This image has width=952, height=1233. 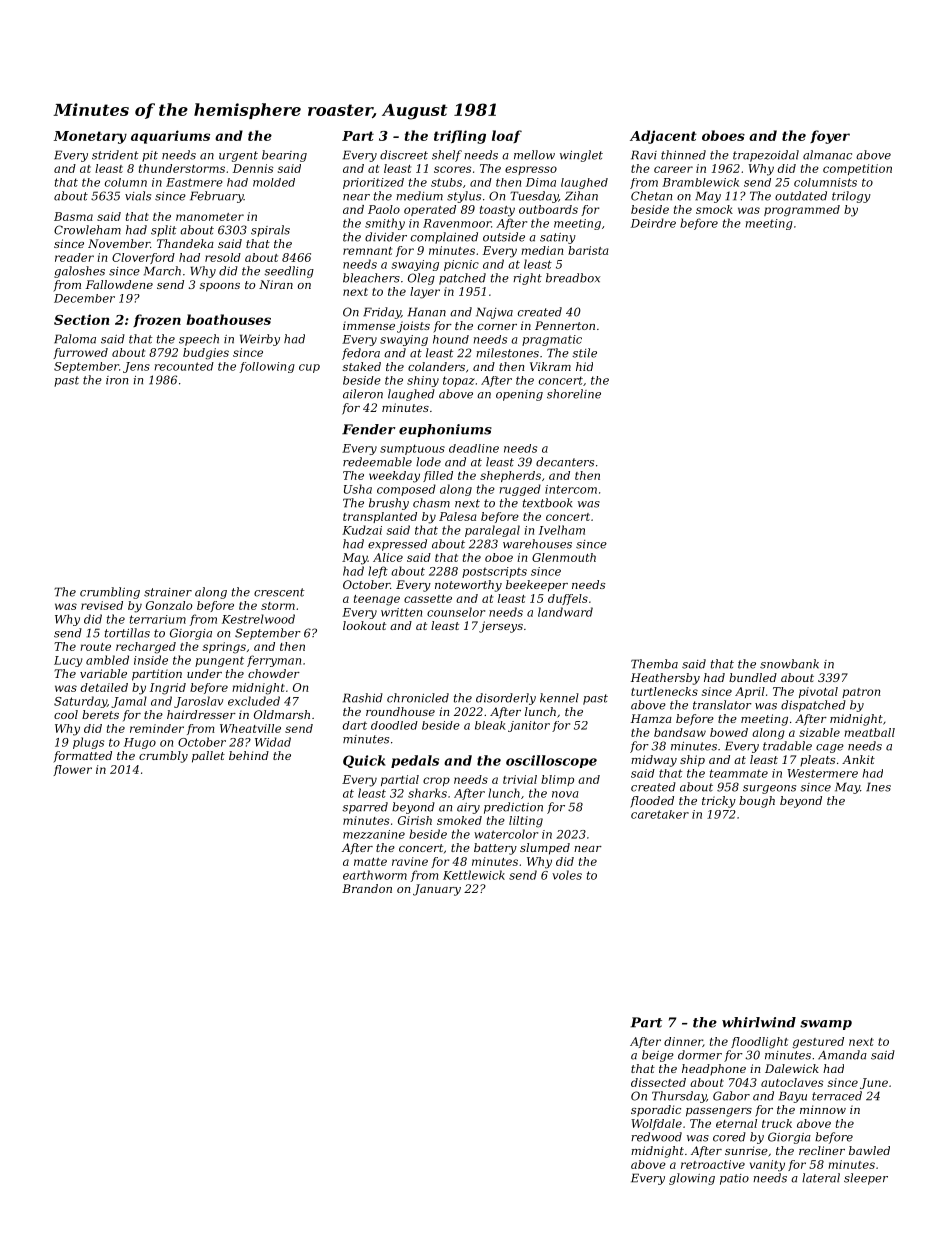 I want to click on opening, so click(x=519, y=395).
